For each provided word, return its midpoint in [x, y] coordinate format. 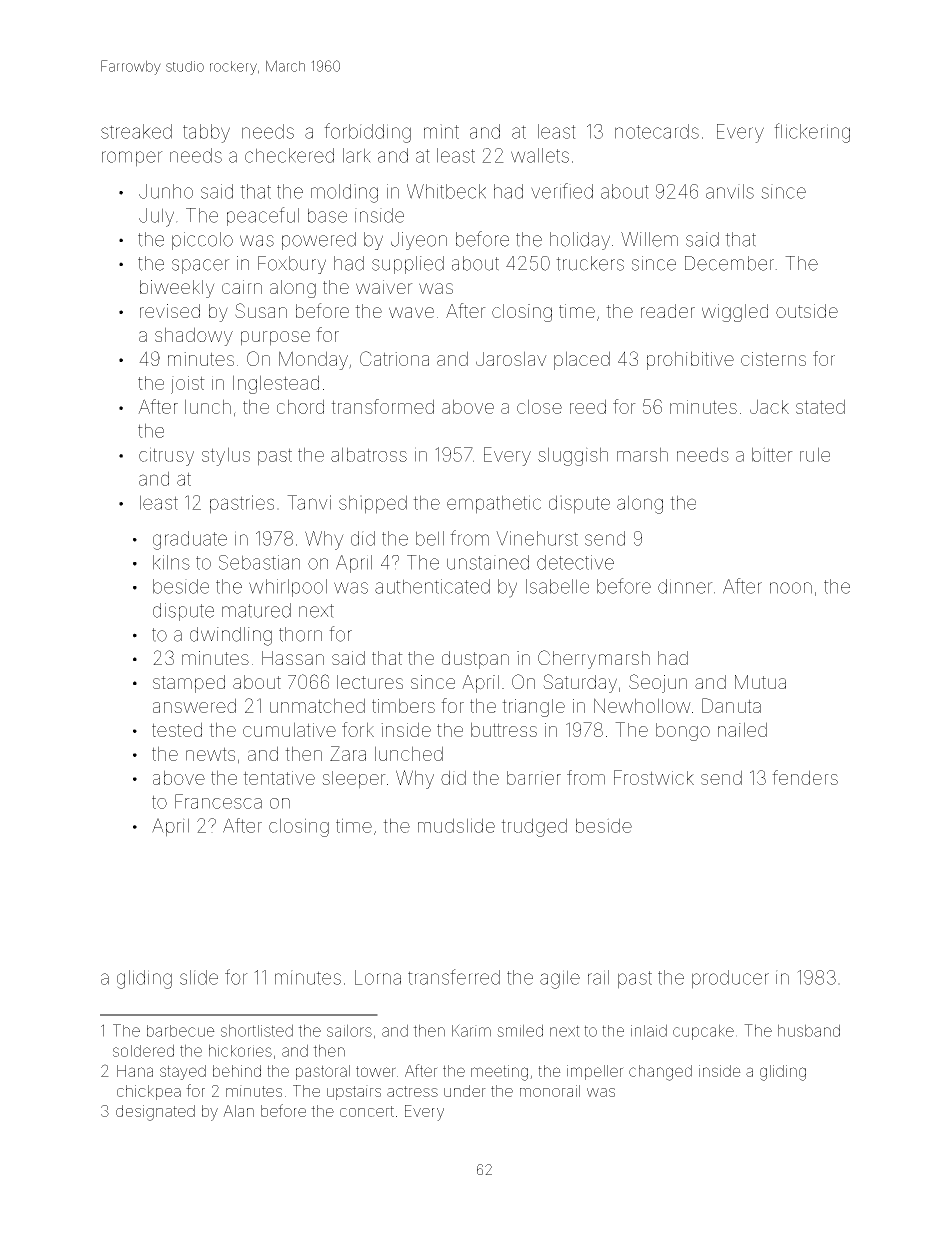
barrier [534, 778]
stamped [189, 684]
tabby [206, 133]
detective [575, 562]
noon [791, 588]
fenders [805, 777]
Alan [238, 1111]
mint [441, 131]
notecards [657, 131]
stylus [226, 456]
